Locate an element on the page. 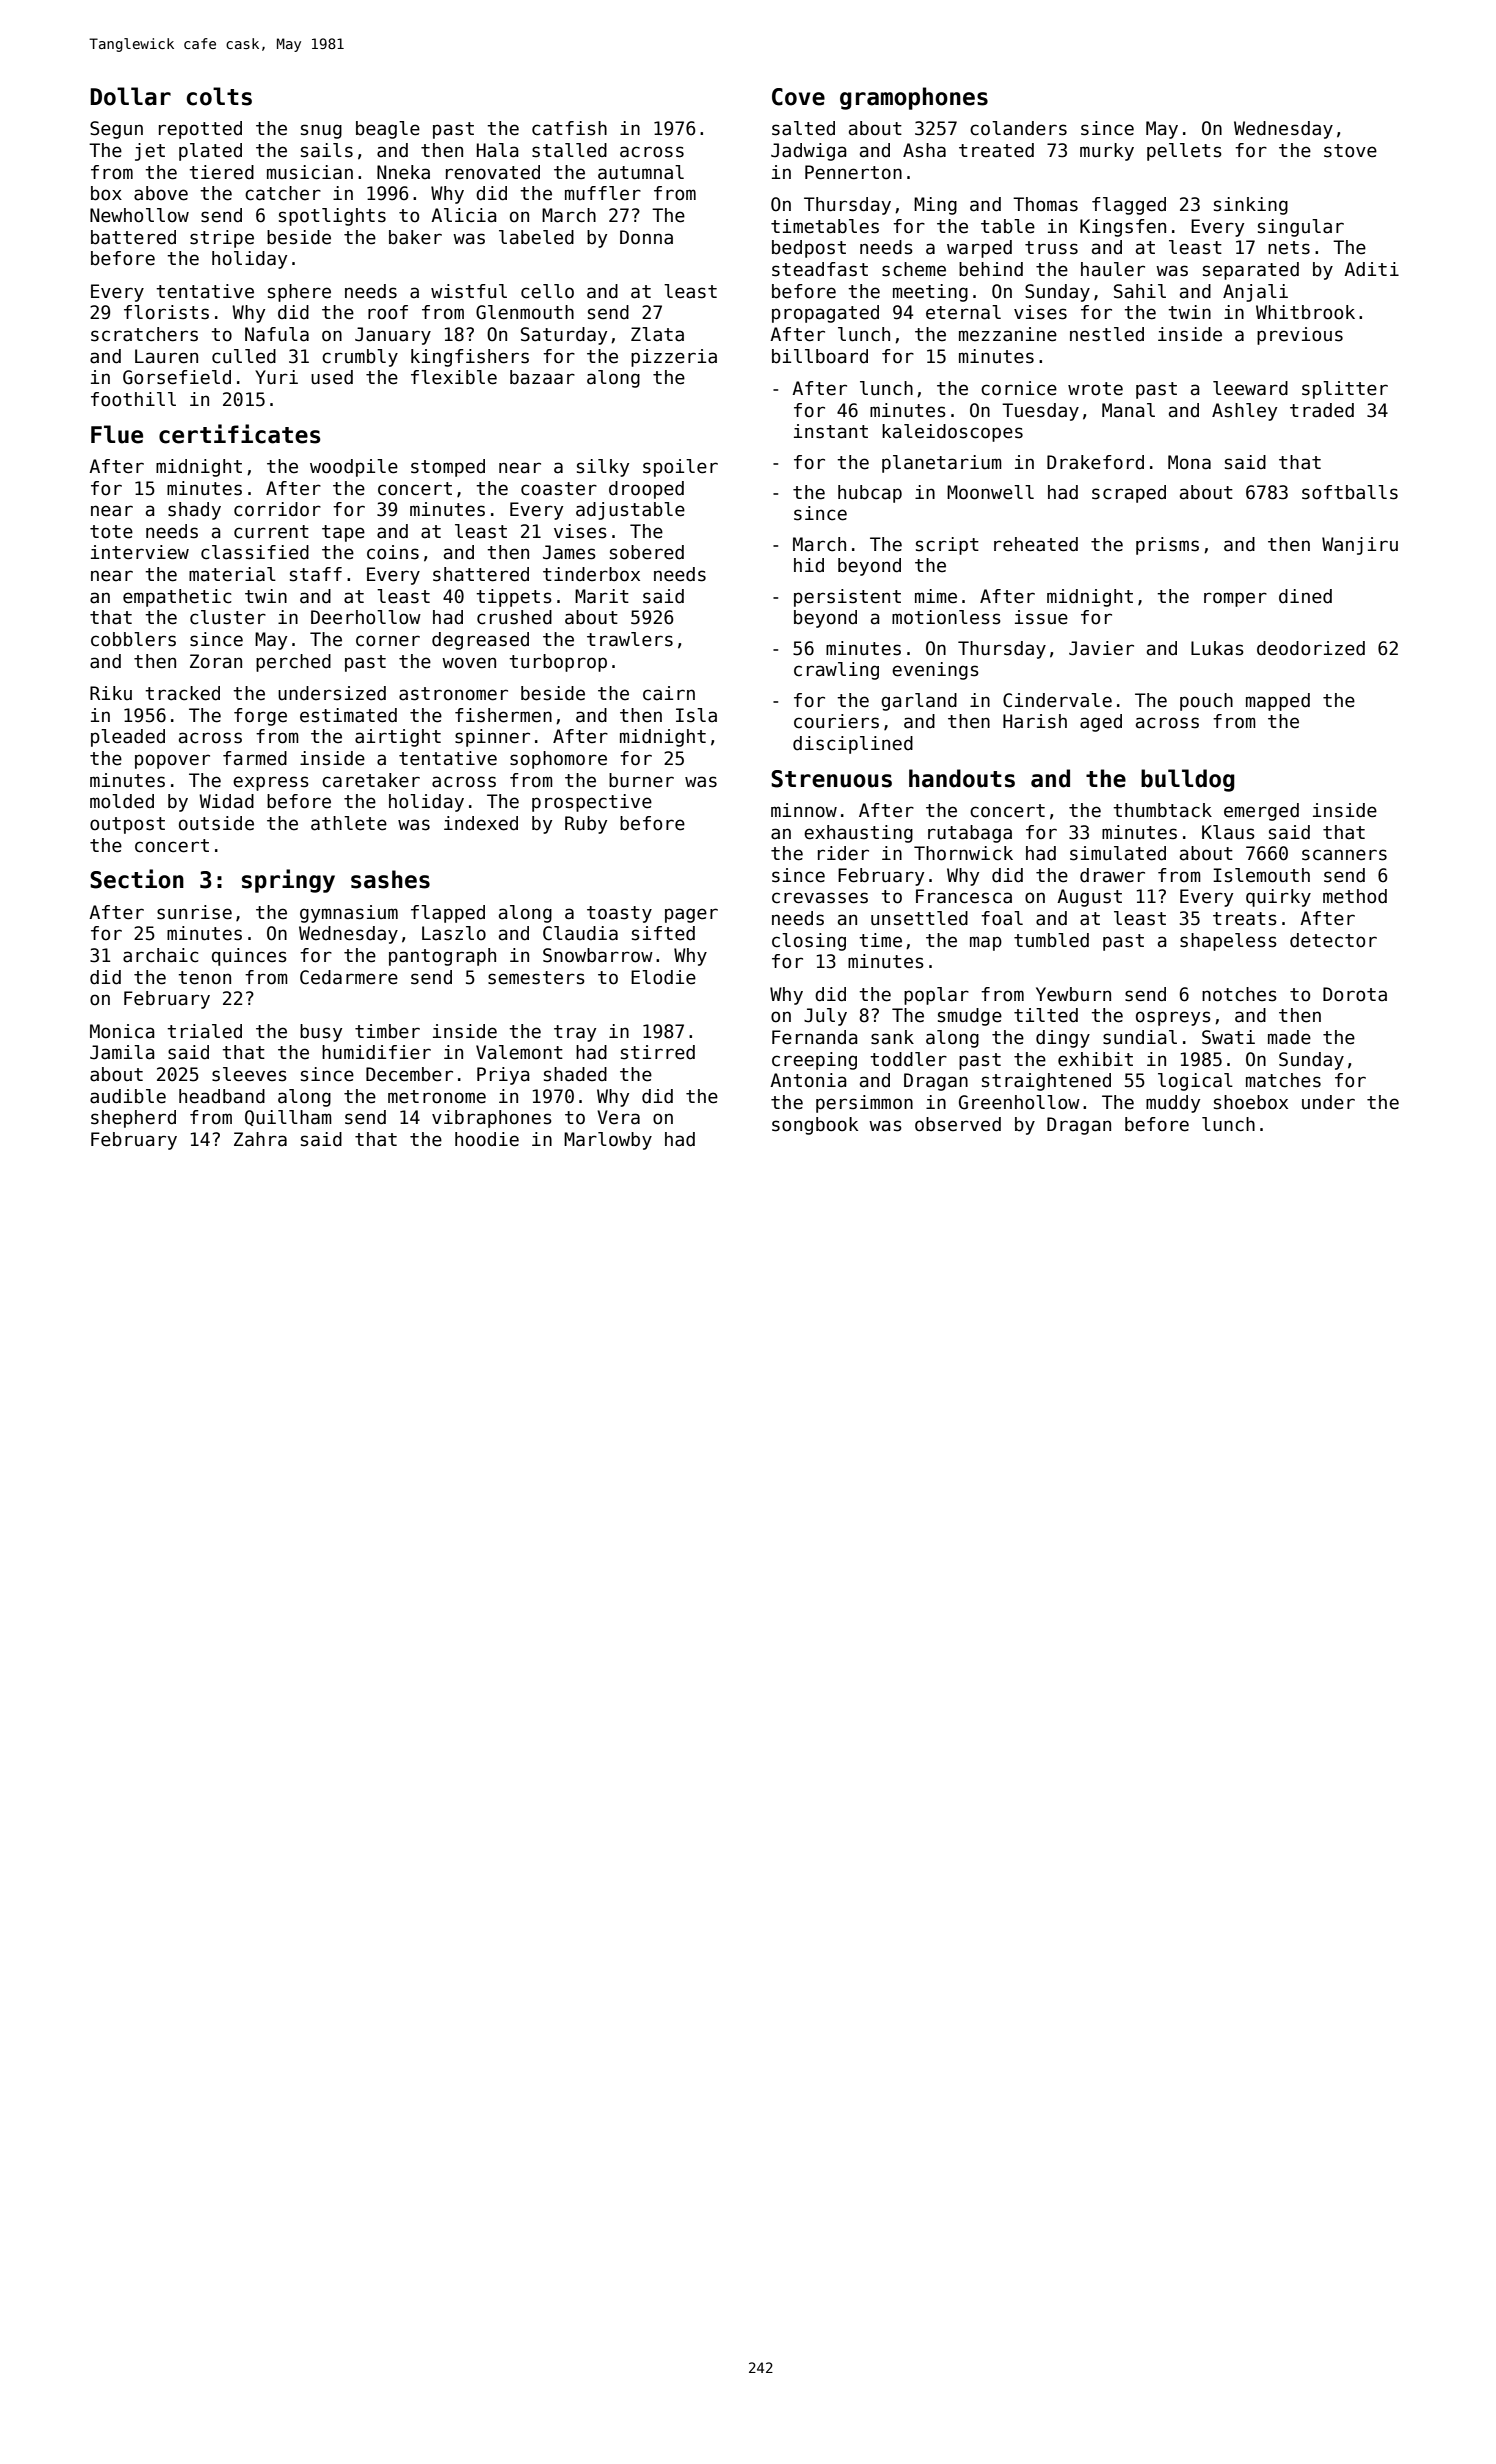 The image size is (1496, 2464). salted is located at coordinates (803, 128).
